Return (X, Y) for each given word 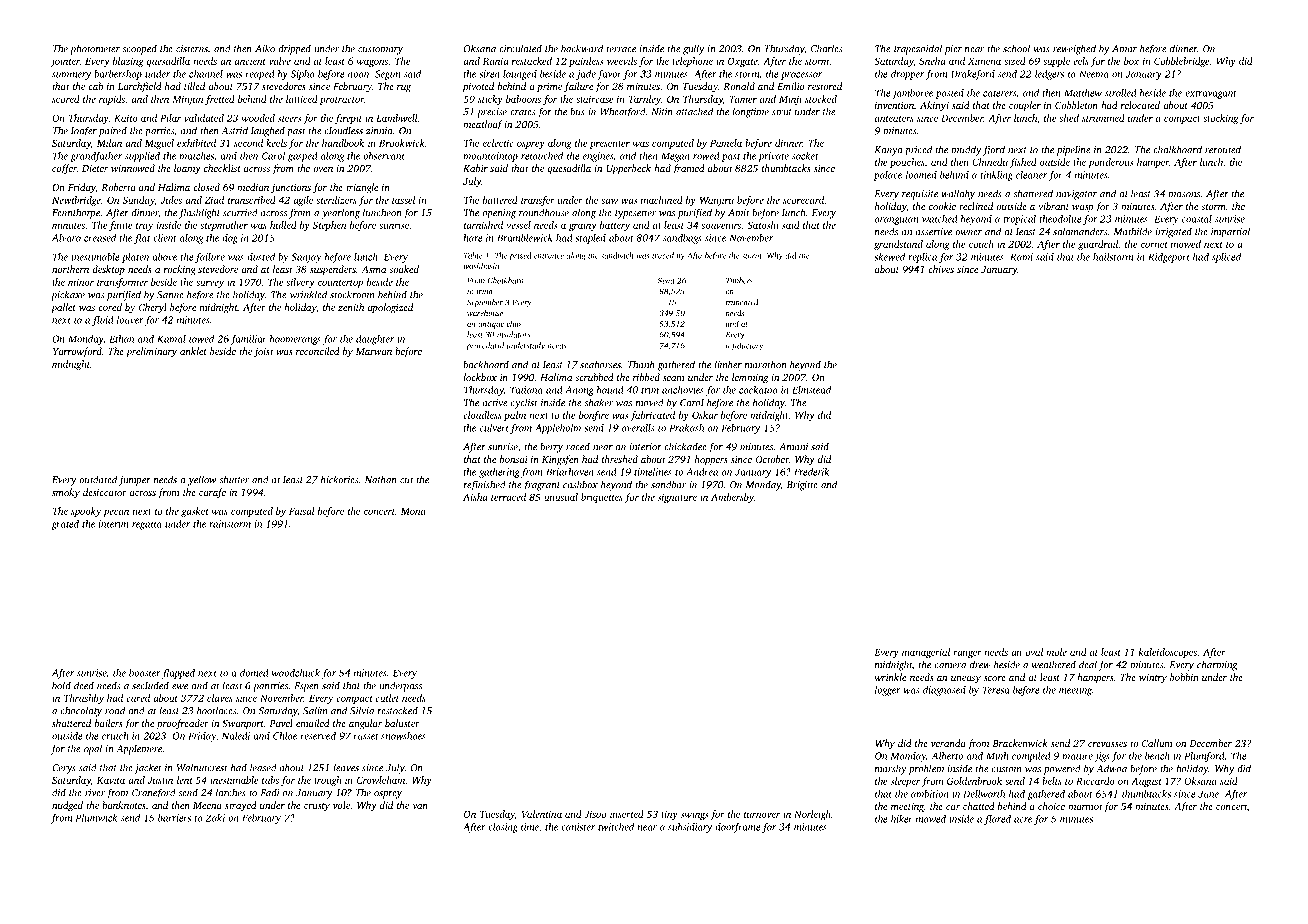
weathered (1054, 664)
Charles (826, 48)
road (115, 710)
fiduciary (747, 346)
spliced (1226, 258)
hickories (339, 479)
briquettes (602, 498)
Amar (1124, 49)
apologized (390, 308)
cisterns (192, 49)
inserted (627, 814)
